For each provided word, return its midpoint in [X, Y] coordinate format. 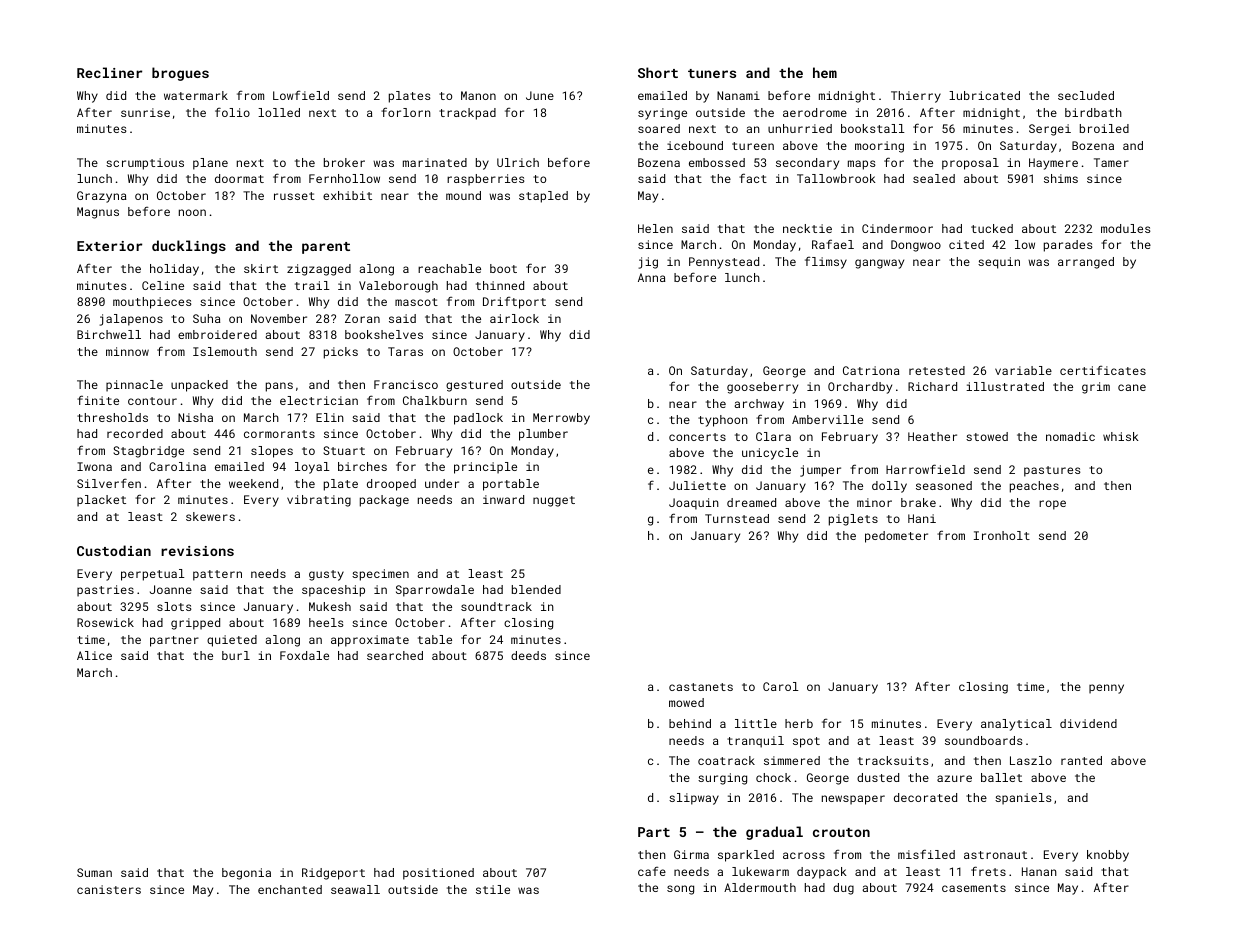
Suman [94, 872]
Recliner [109, 72]
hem [825, 72]
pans [279, 387]
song [680, 890]
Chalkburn [435, 400]
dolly [889, 487]
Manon [478, 95]
